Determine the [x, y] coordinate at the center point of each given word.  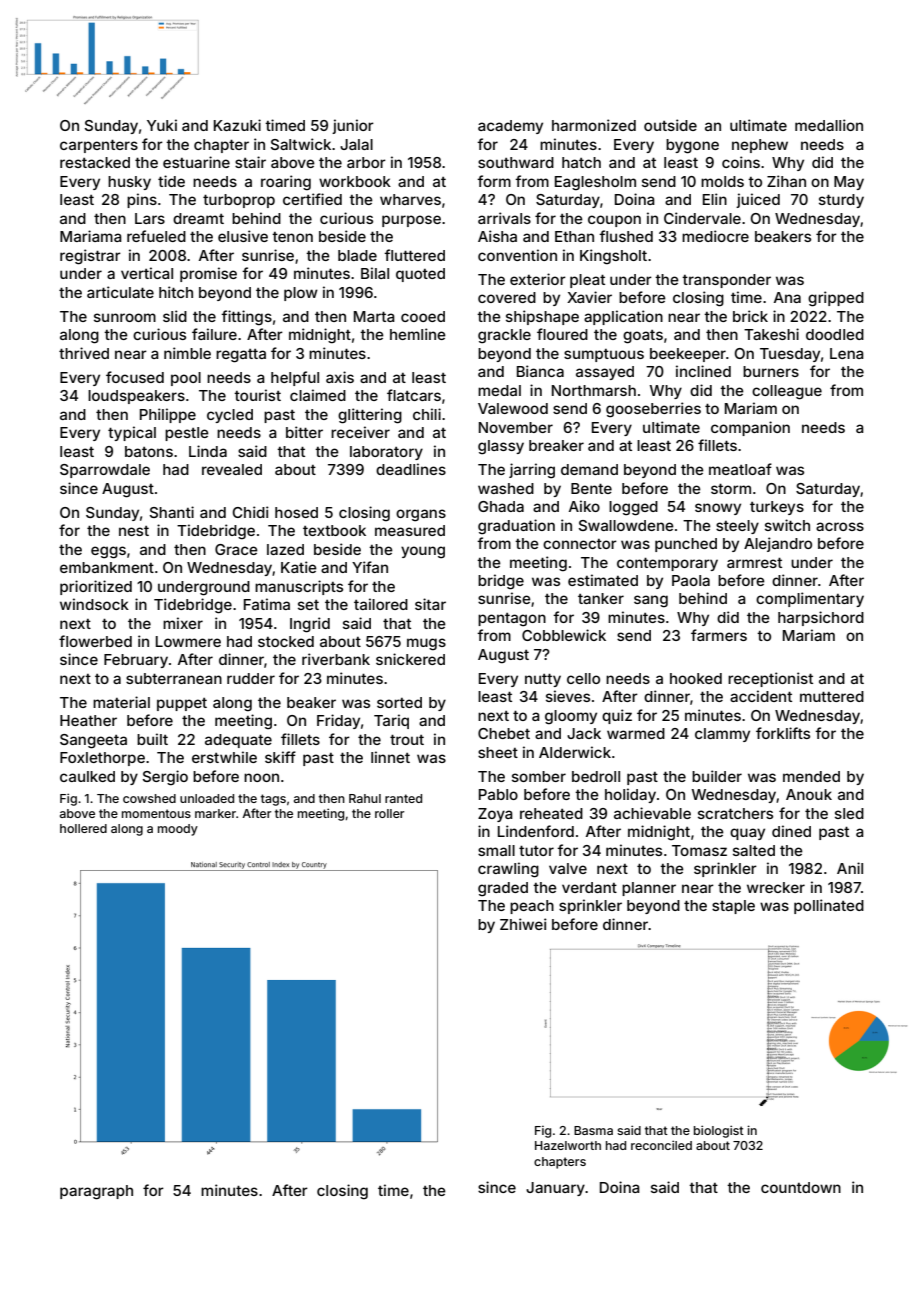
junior [353, 126]
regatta [241, 356]
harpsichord [821, 618]
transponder [726, 281]
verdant [589, 887]
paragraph [96, 1192]
